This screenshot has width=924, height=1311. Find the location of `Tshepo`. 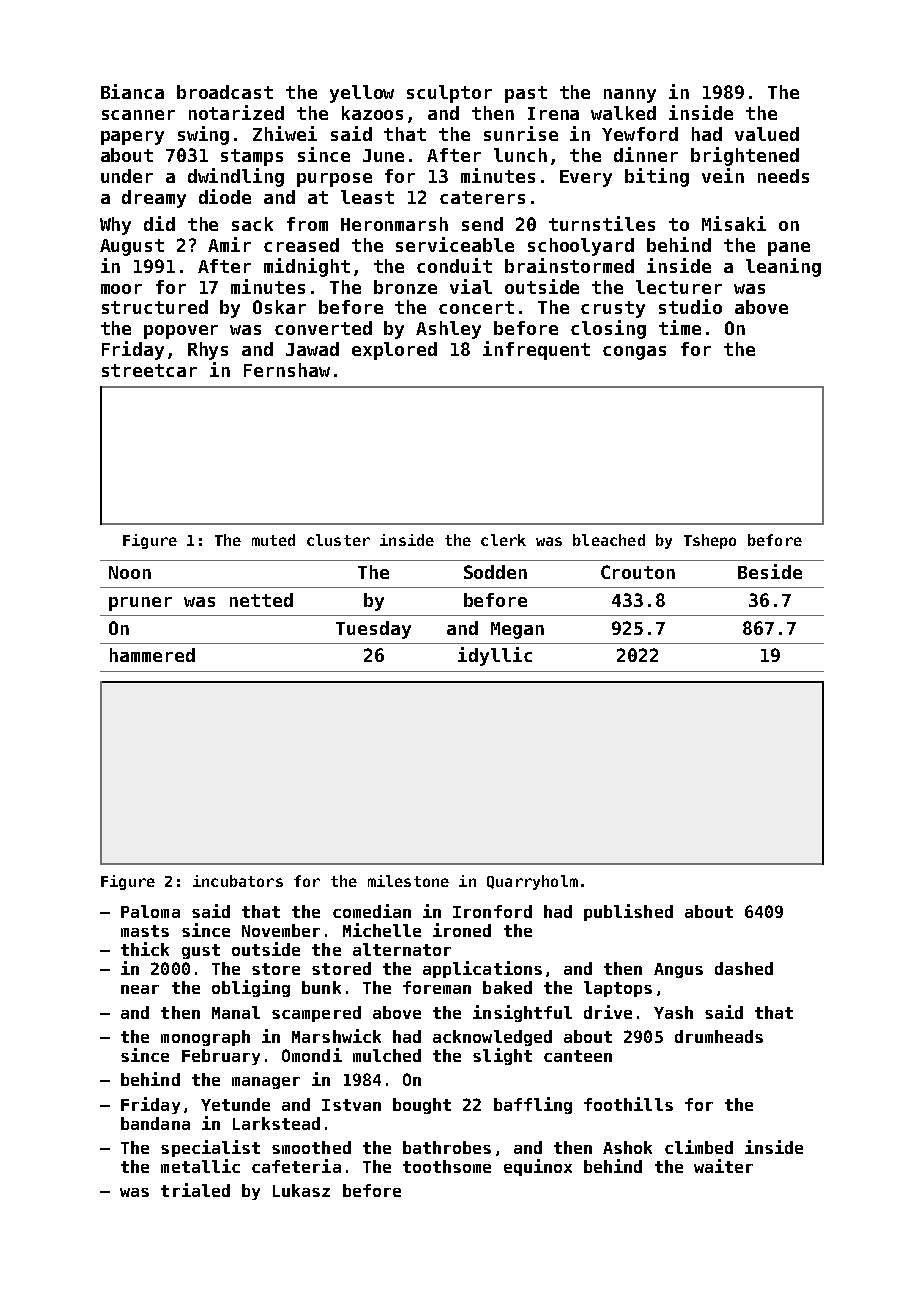

Tshepo is located at coordinates (710, 541).
